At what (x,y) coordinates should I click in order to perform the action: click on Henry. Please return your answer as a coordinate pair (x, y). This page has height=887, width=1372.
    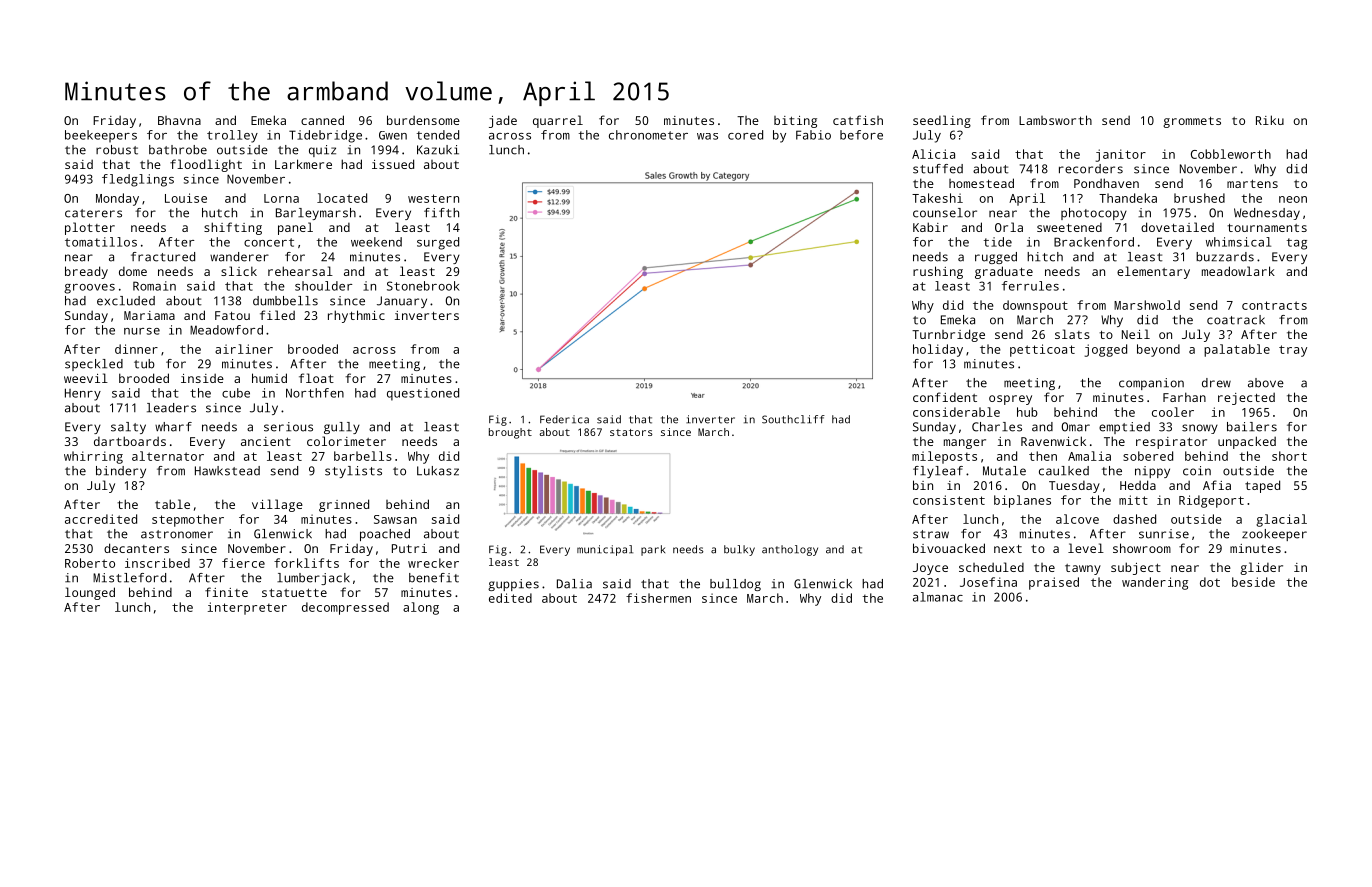
    Looking at the image, I should click on (83, 394).
